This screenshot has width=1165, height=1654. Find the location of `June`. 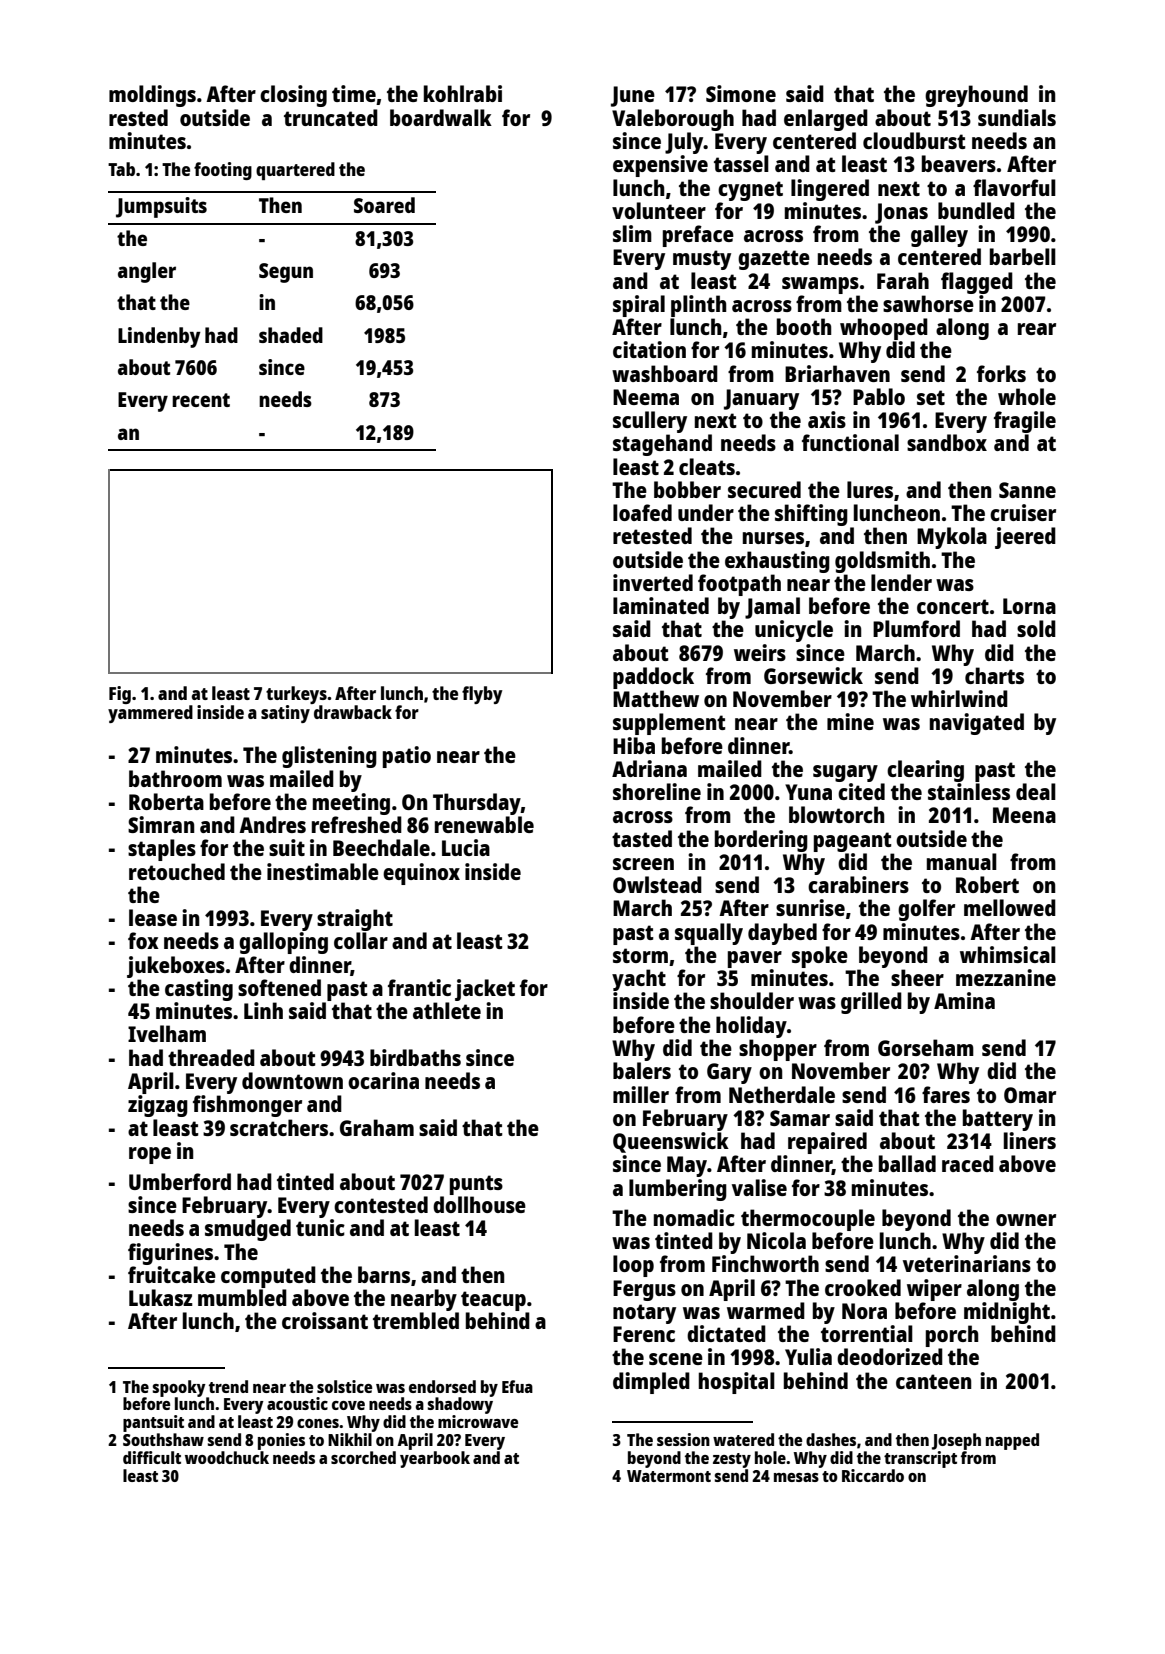

June is located at coordinates (633, 96).
